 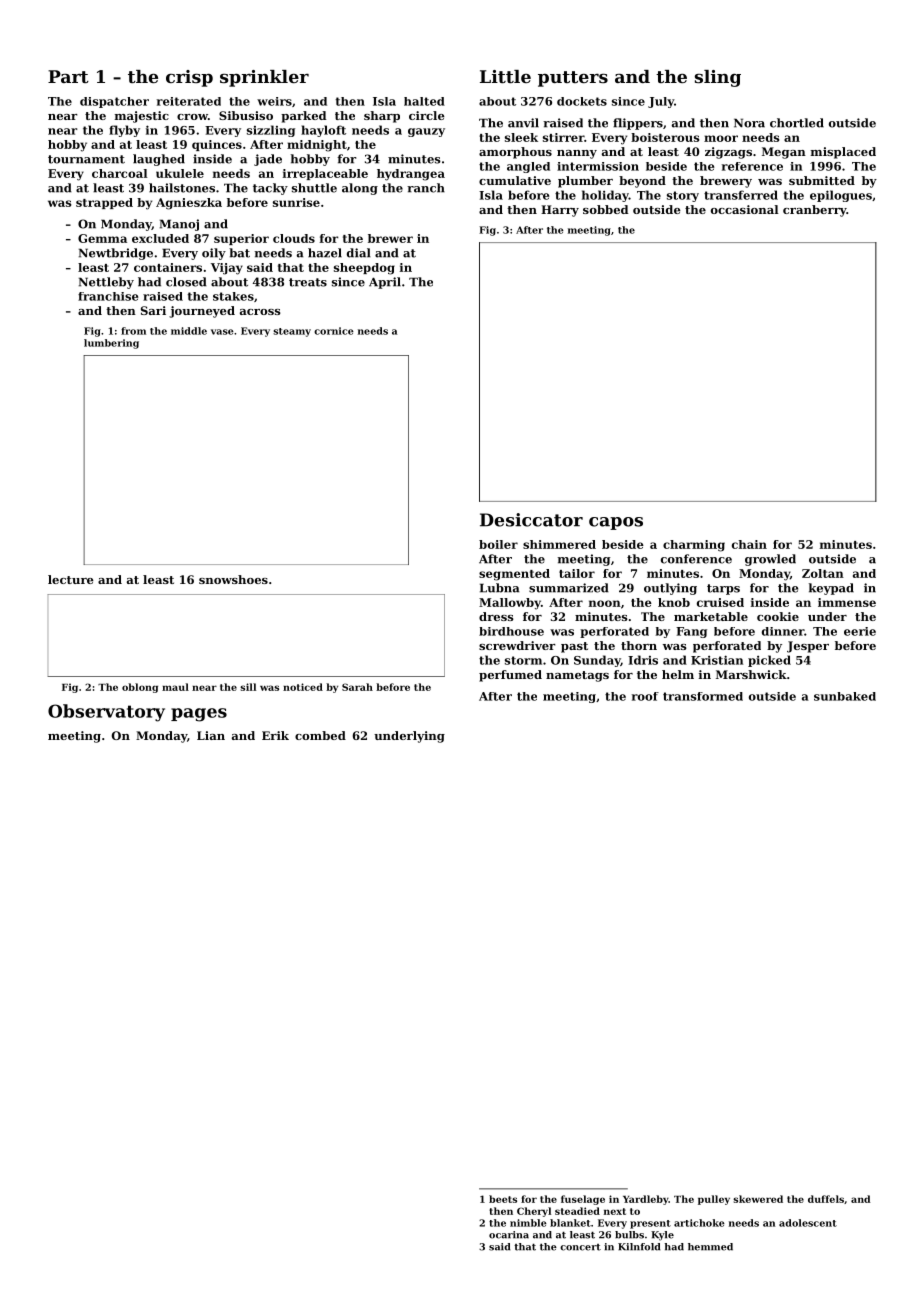 I want to click on snowshoes, so click(x=233, y=579).
